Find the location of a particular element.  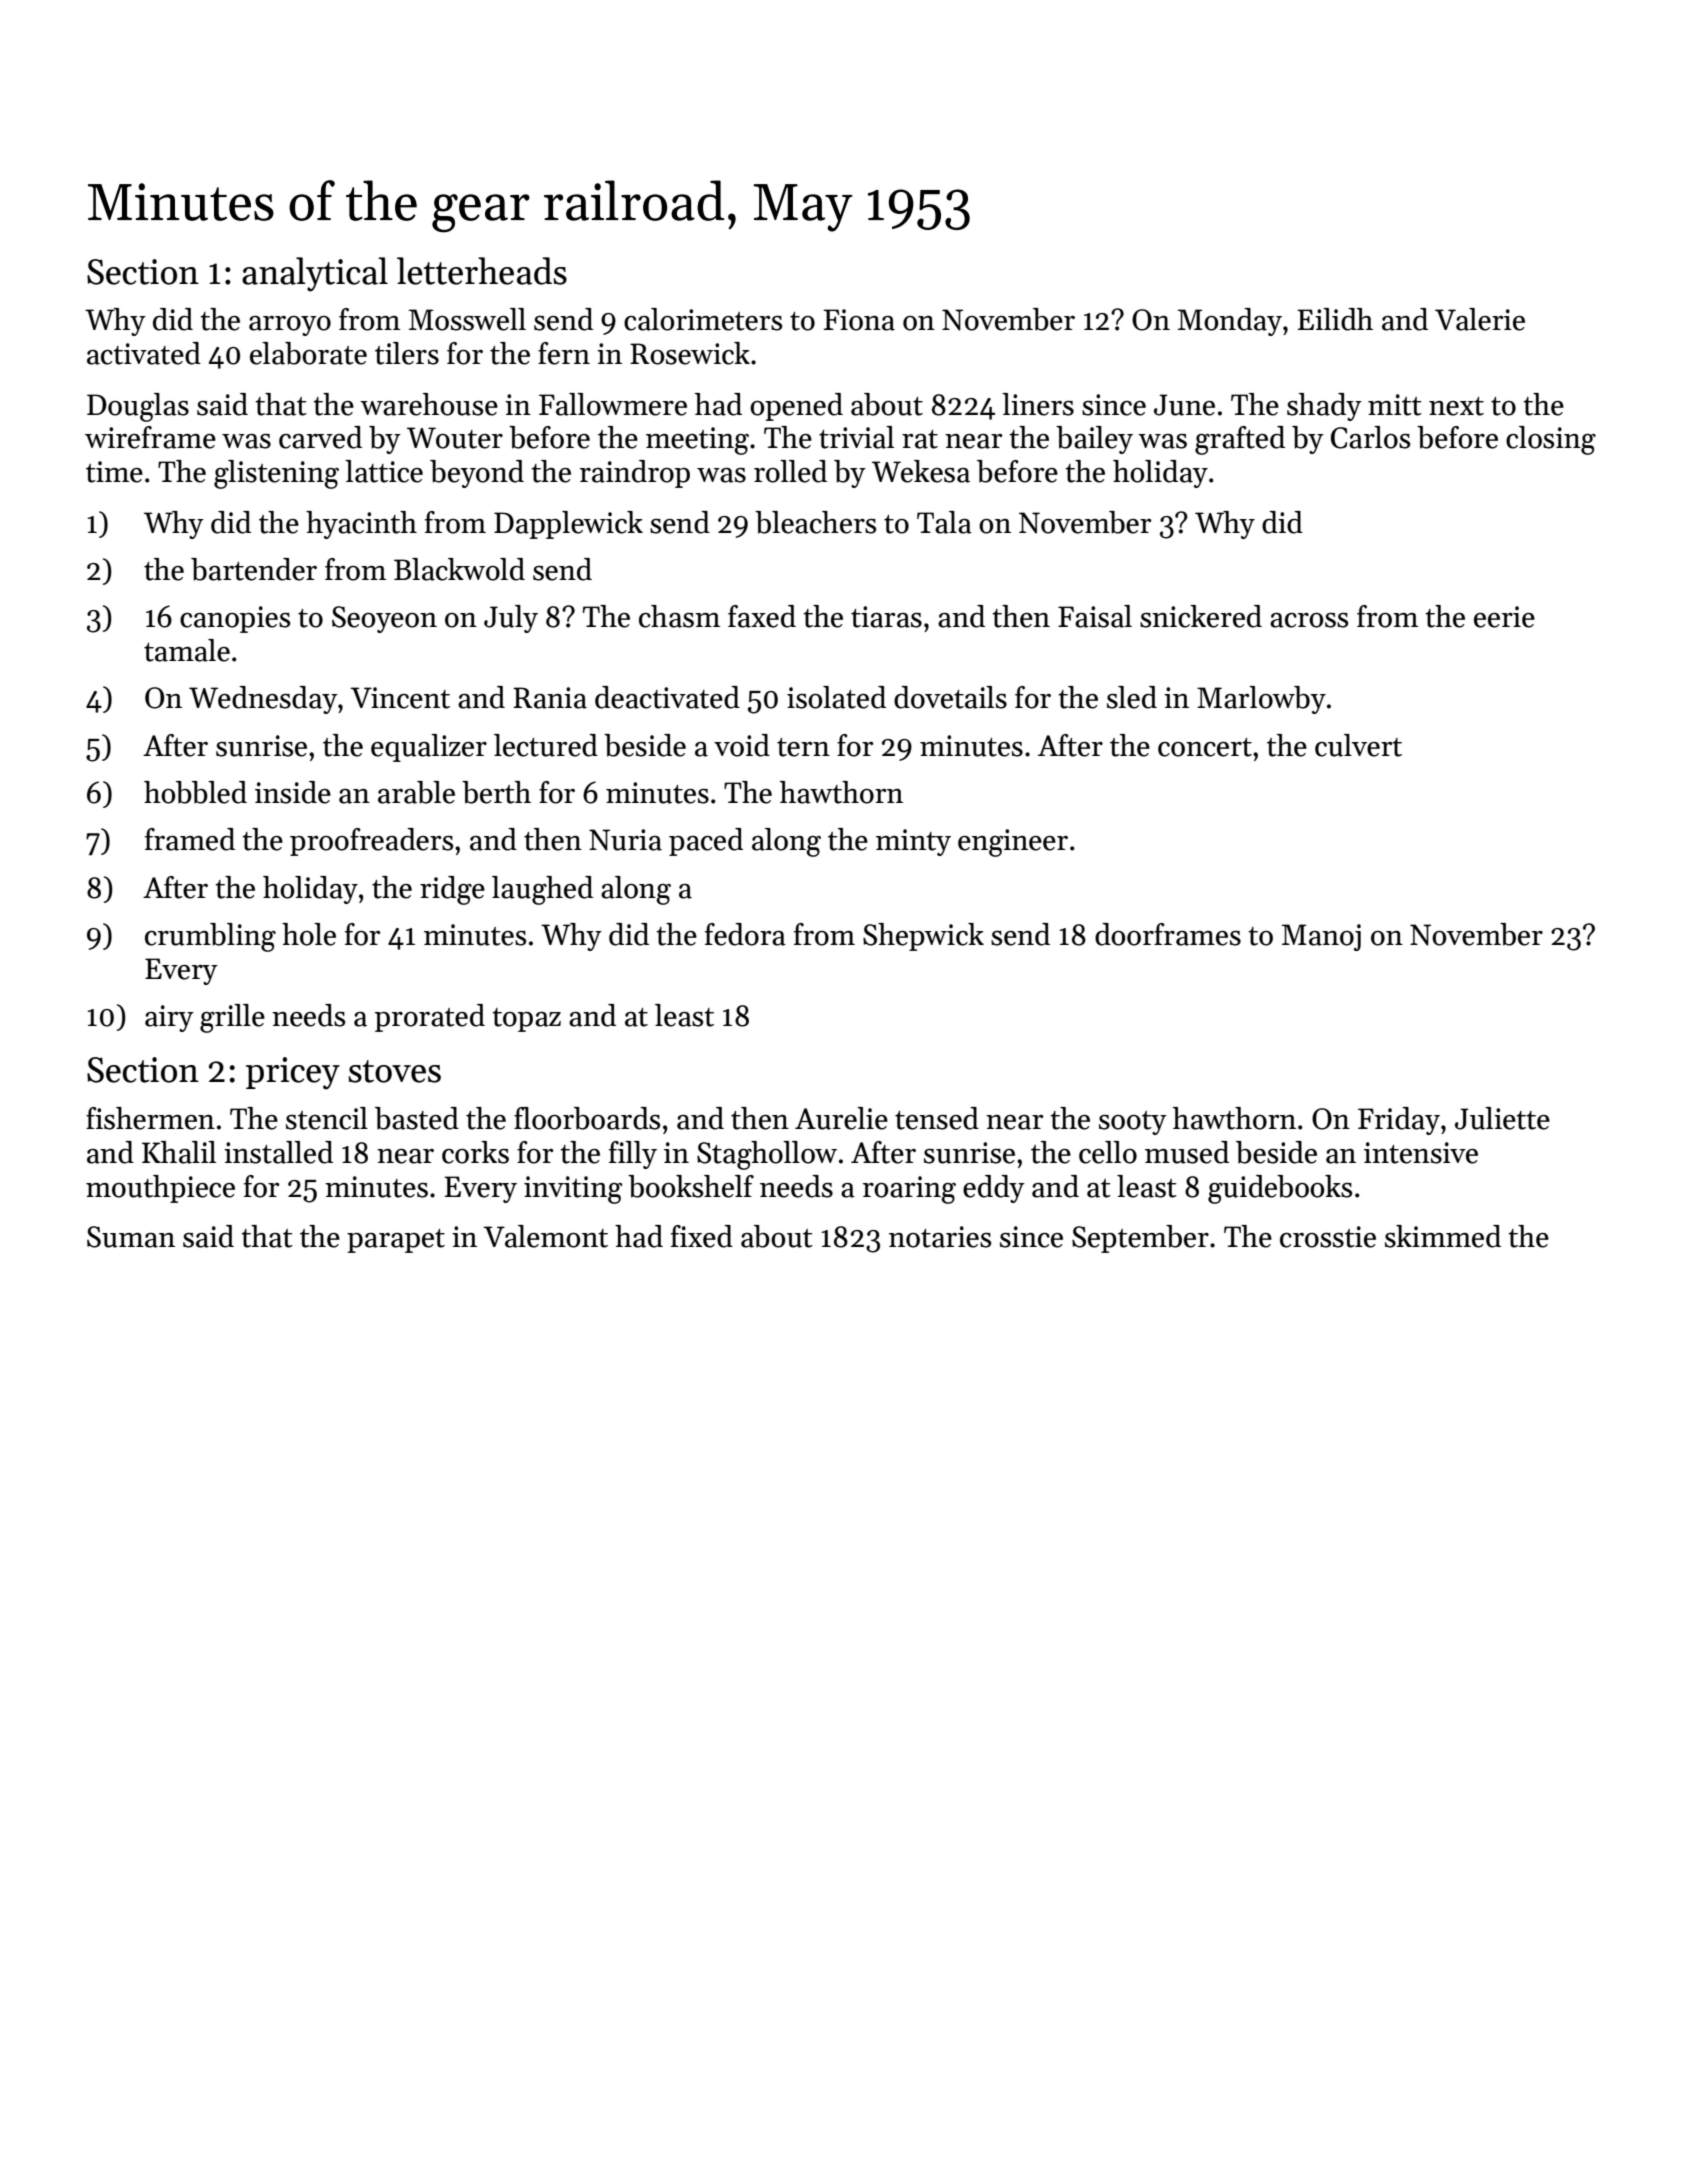

letterheads is located at coordinates (482, 271).
